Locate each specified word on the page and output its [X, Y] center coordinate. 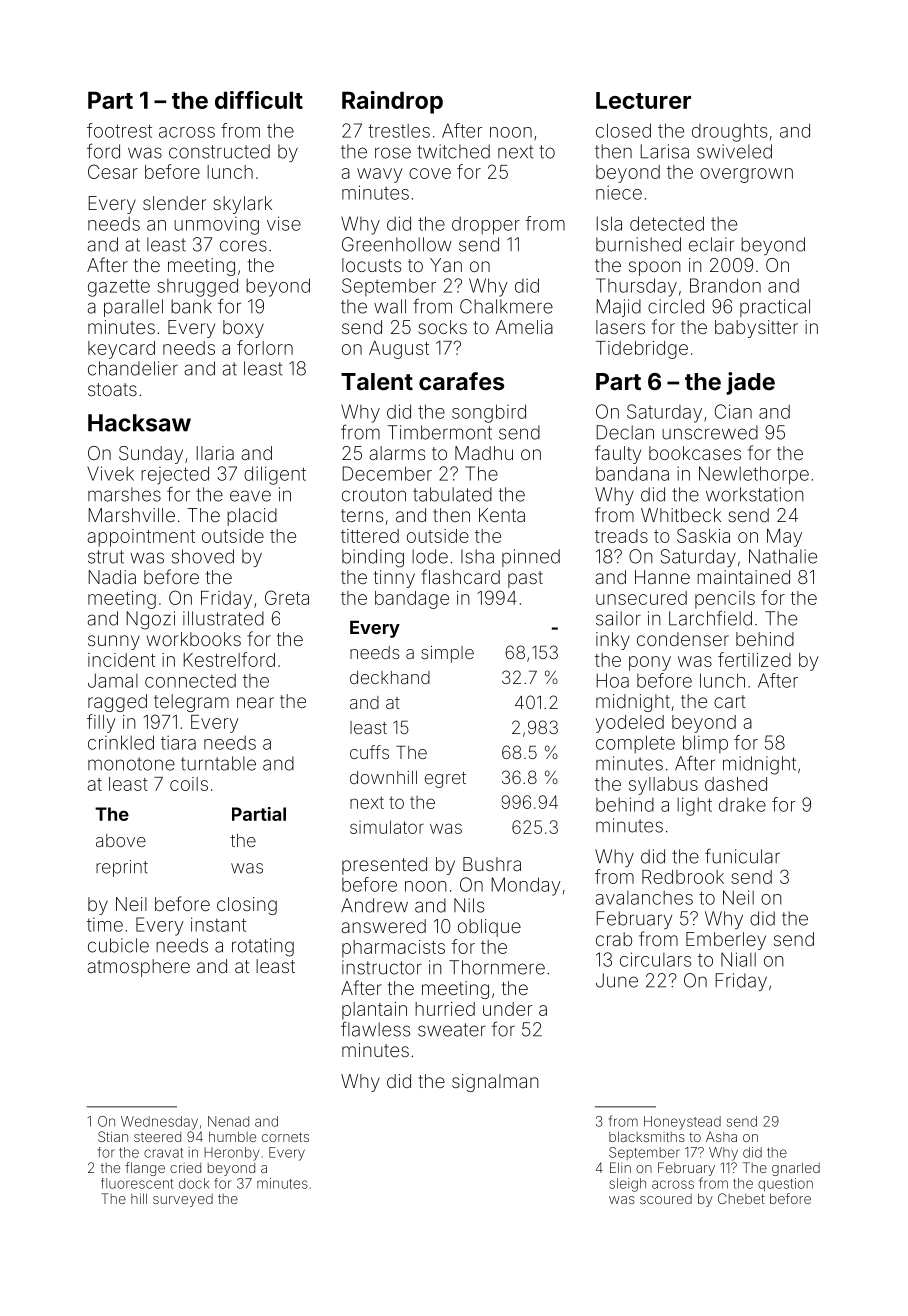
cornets [285, 1137]
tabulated [452, 494]
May [784, 538]
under [507, 1009]
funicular [742, 856]
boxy [243, 329]
